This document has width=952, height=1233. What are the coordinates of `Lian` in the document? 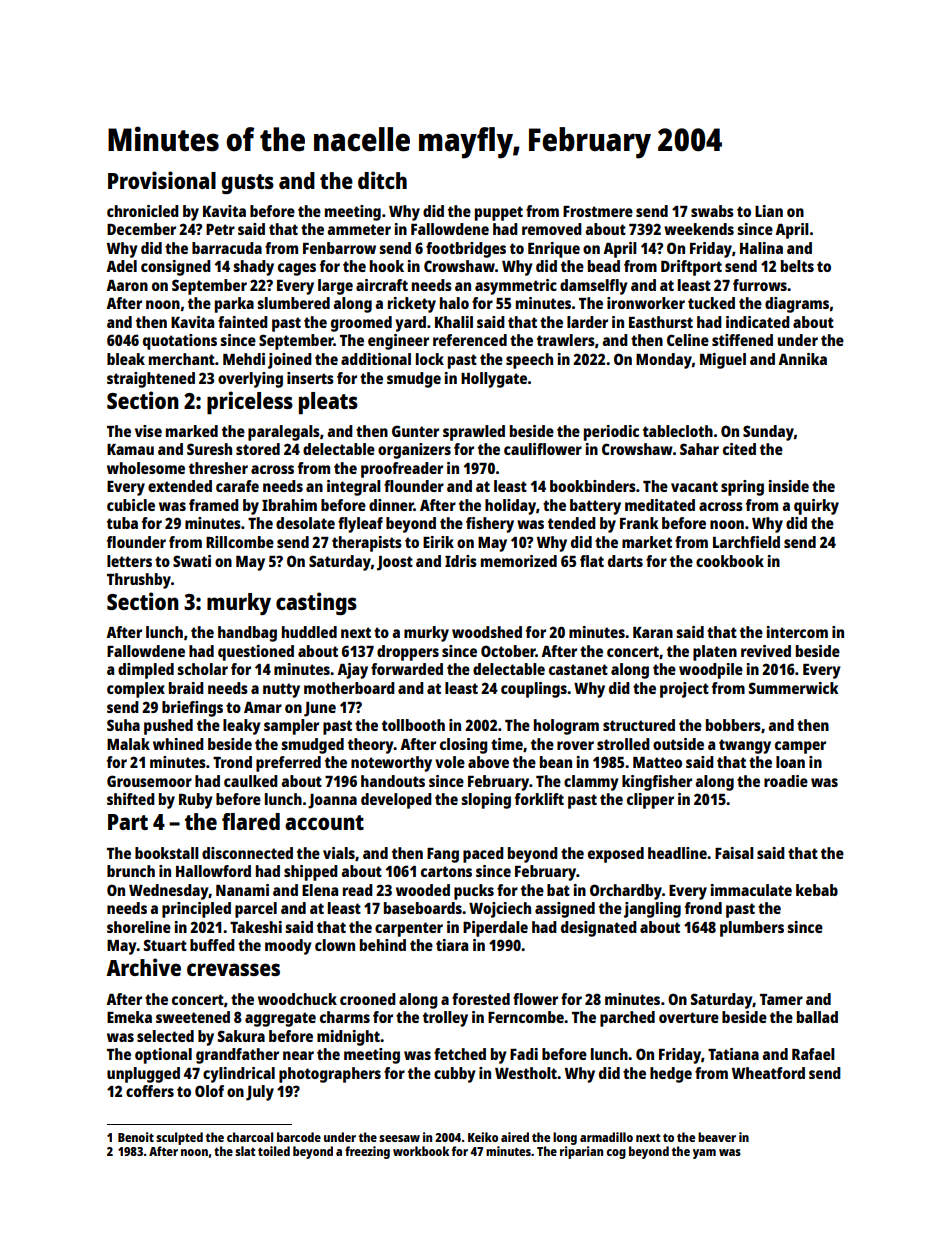 It's located at (769, 211).
